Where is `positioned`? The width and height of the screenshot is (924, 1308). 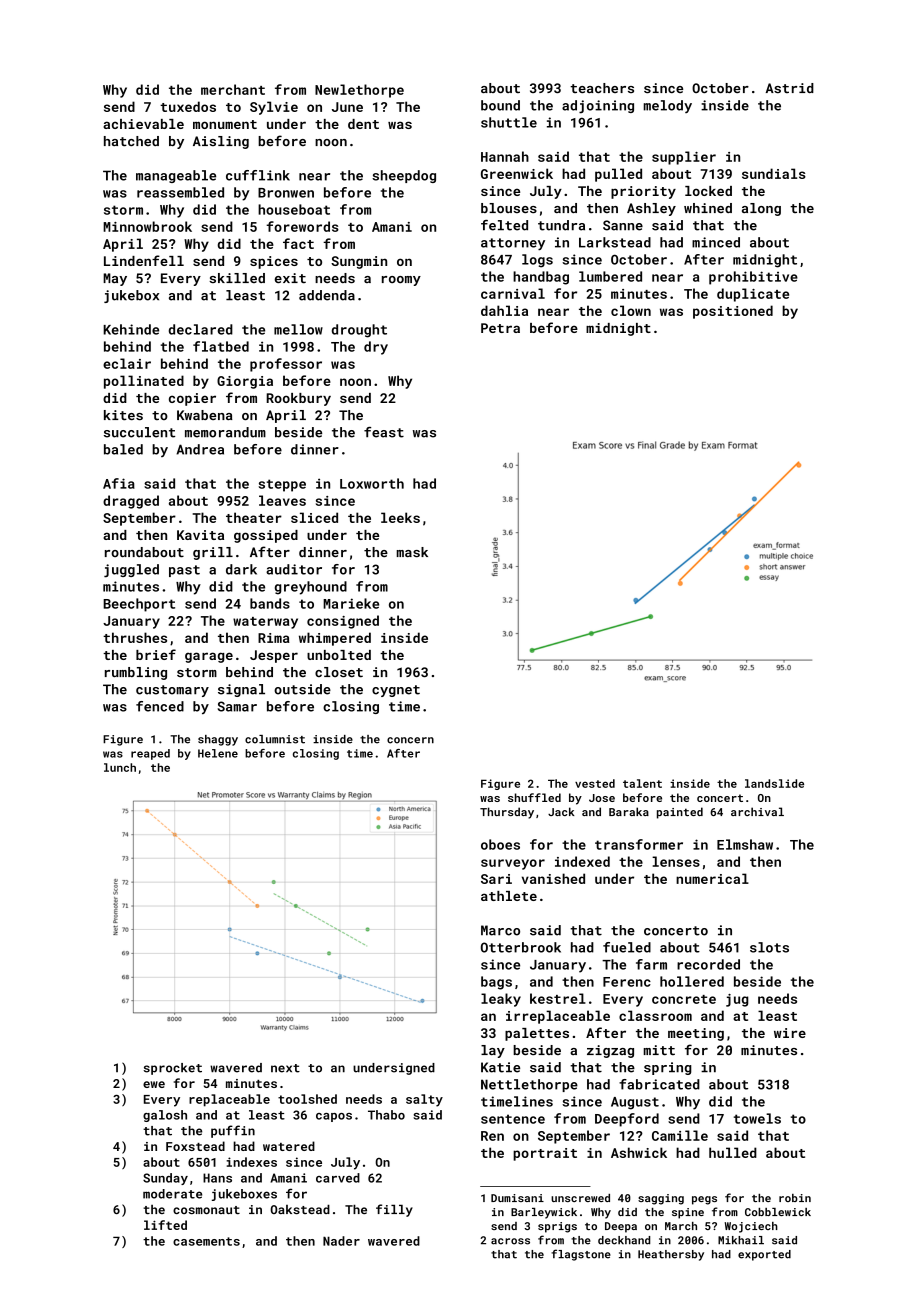 positioned is located at coordinates (733, 312).
